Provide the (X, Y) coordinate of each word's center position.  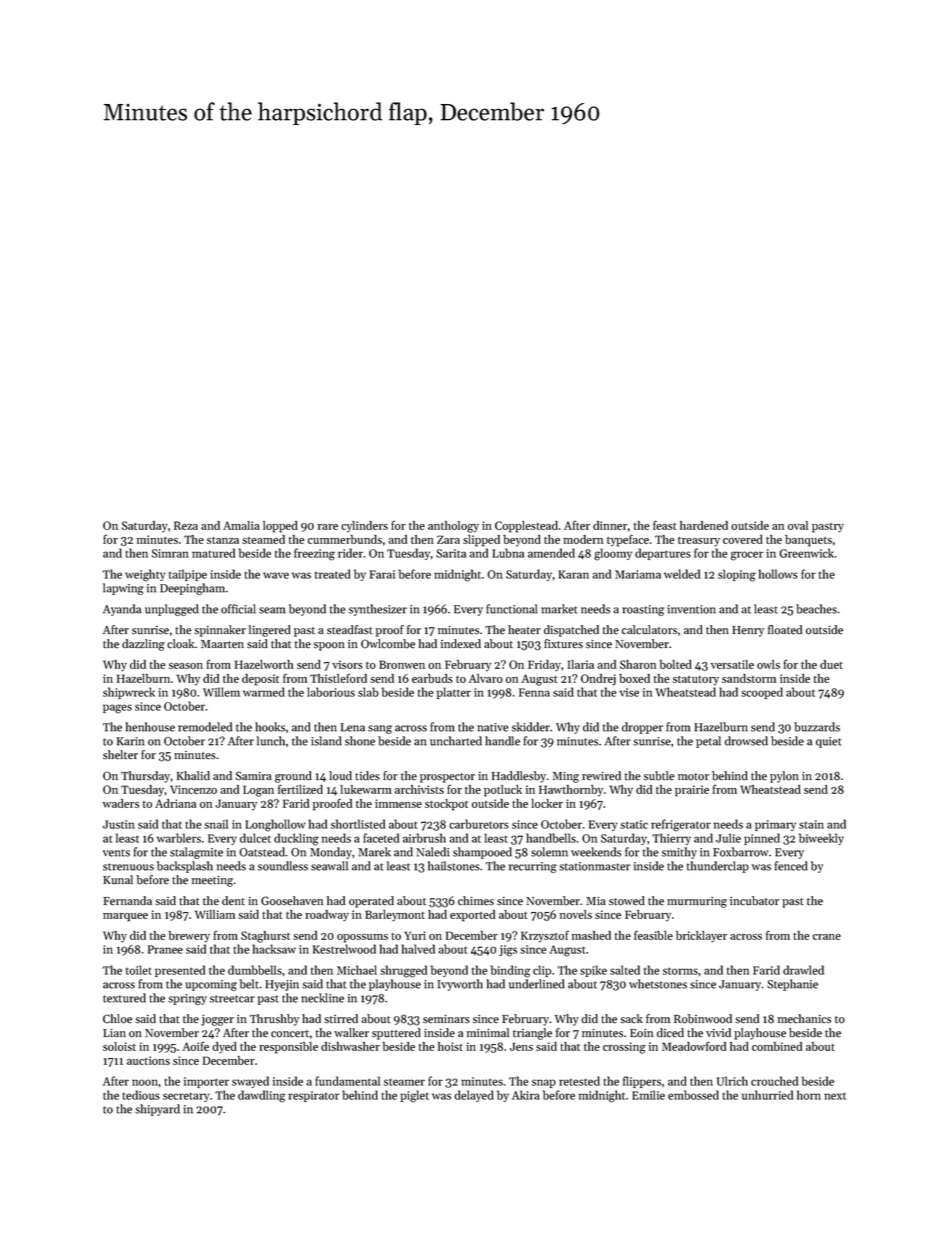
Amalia (241, 525)
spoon (329, 646)
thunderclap (718, 867)
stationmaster (594, 866)
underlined (537, 984)
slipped (481, 541)
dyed (224, 1048)
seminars (446, 1019)
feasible (653, 935)
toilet (139, 970)
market (559, 609)
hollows (778, 574)
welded (682, 574)
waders (121, 803)
